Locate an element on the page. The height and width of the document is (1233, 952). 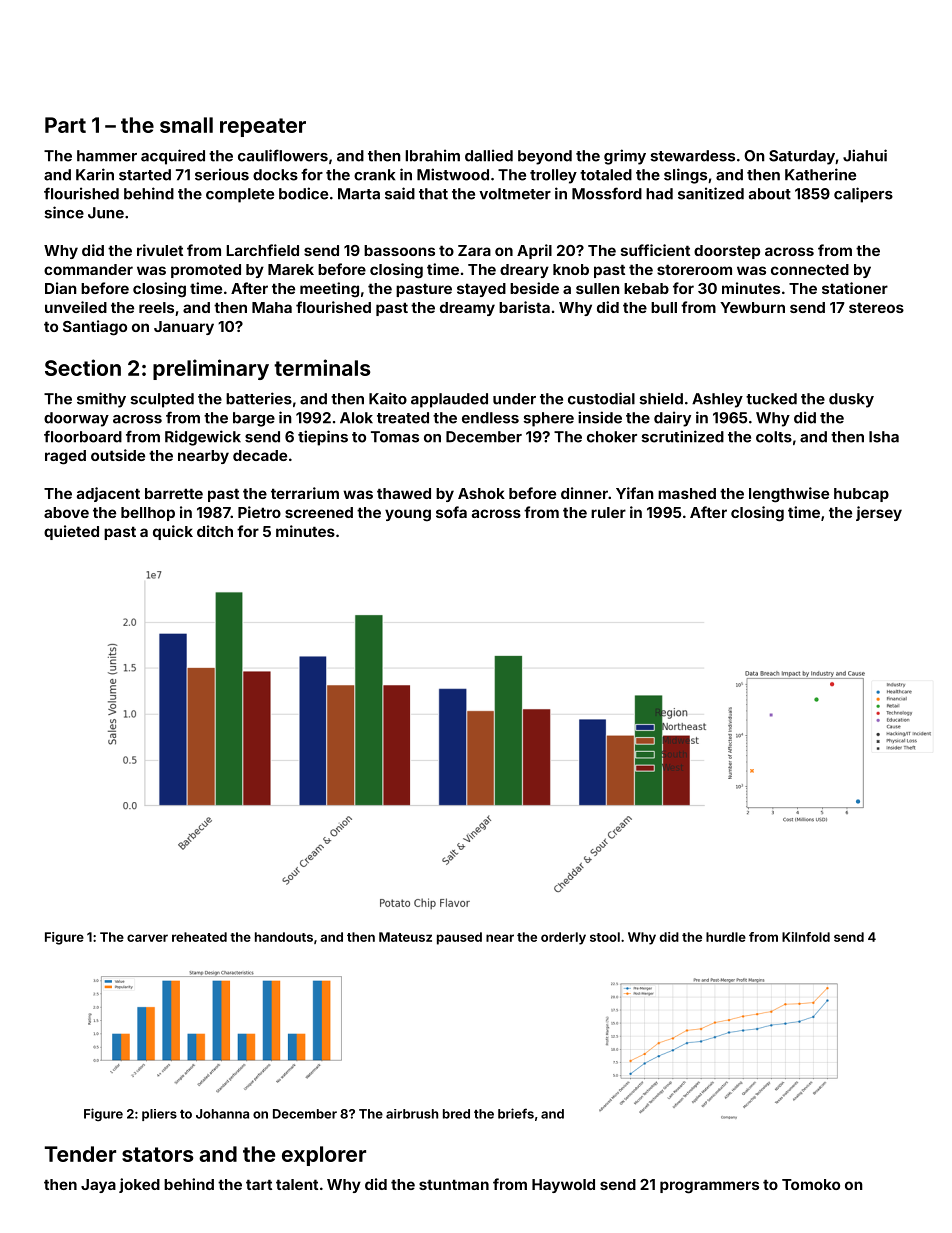
Kilnfold is located at coordinates (806, 937).
